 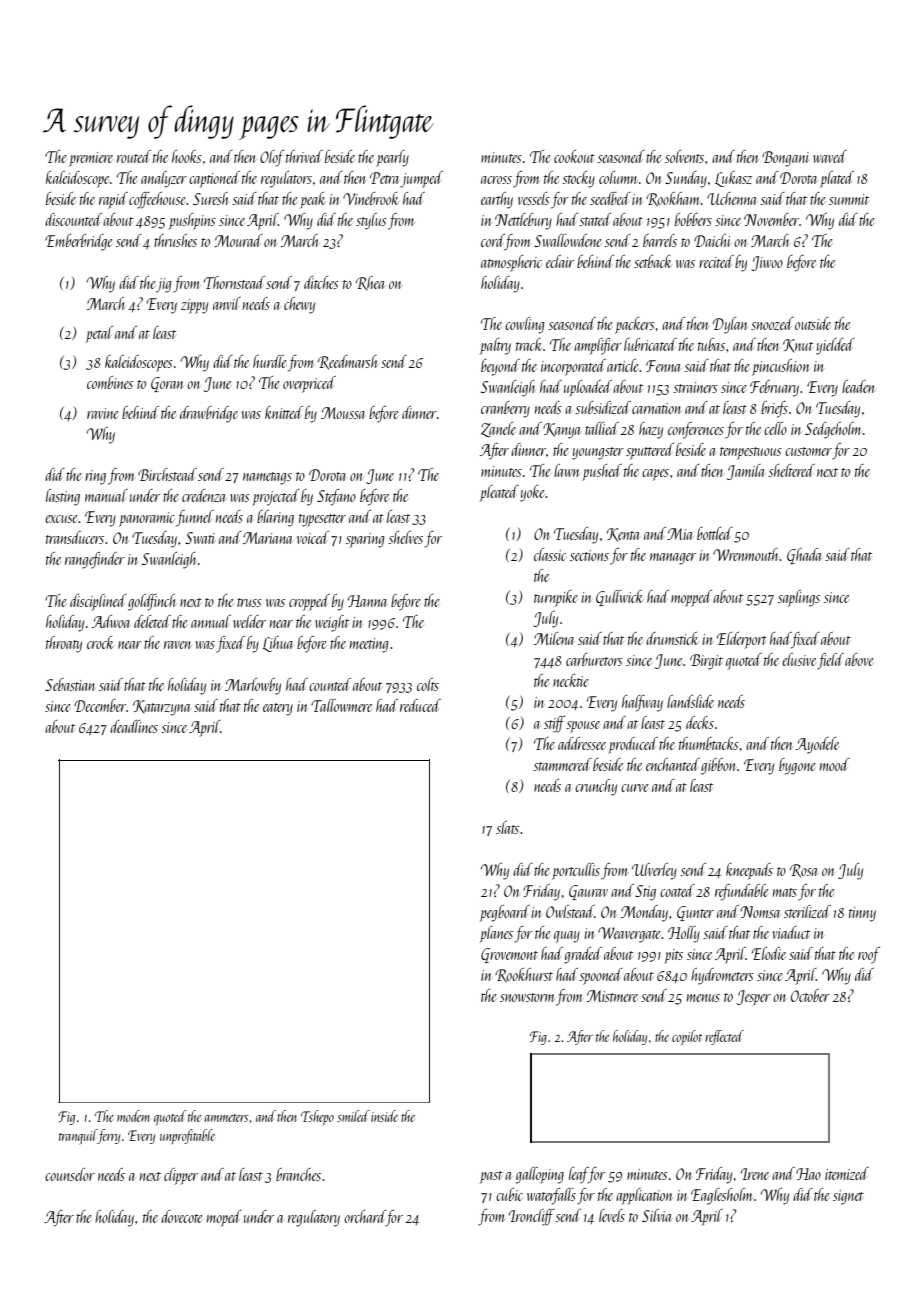 I want to click on pushed, so click(x=602, y=472).
